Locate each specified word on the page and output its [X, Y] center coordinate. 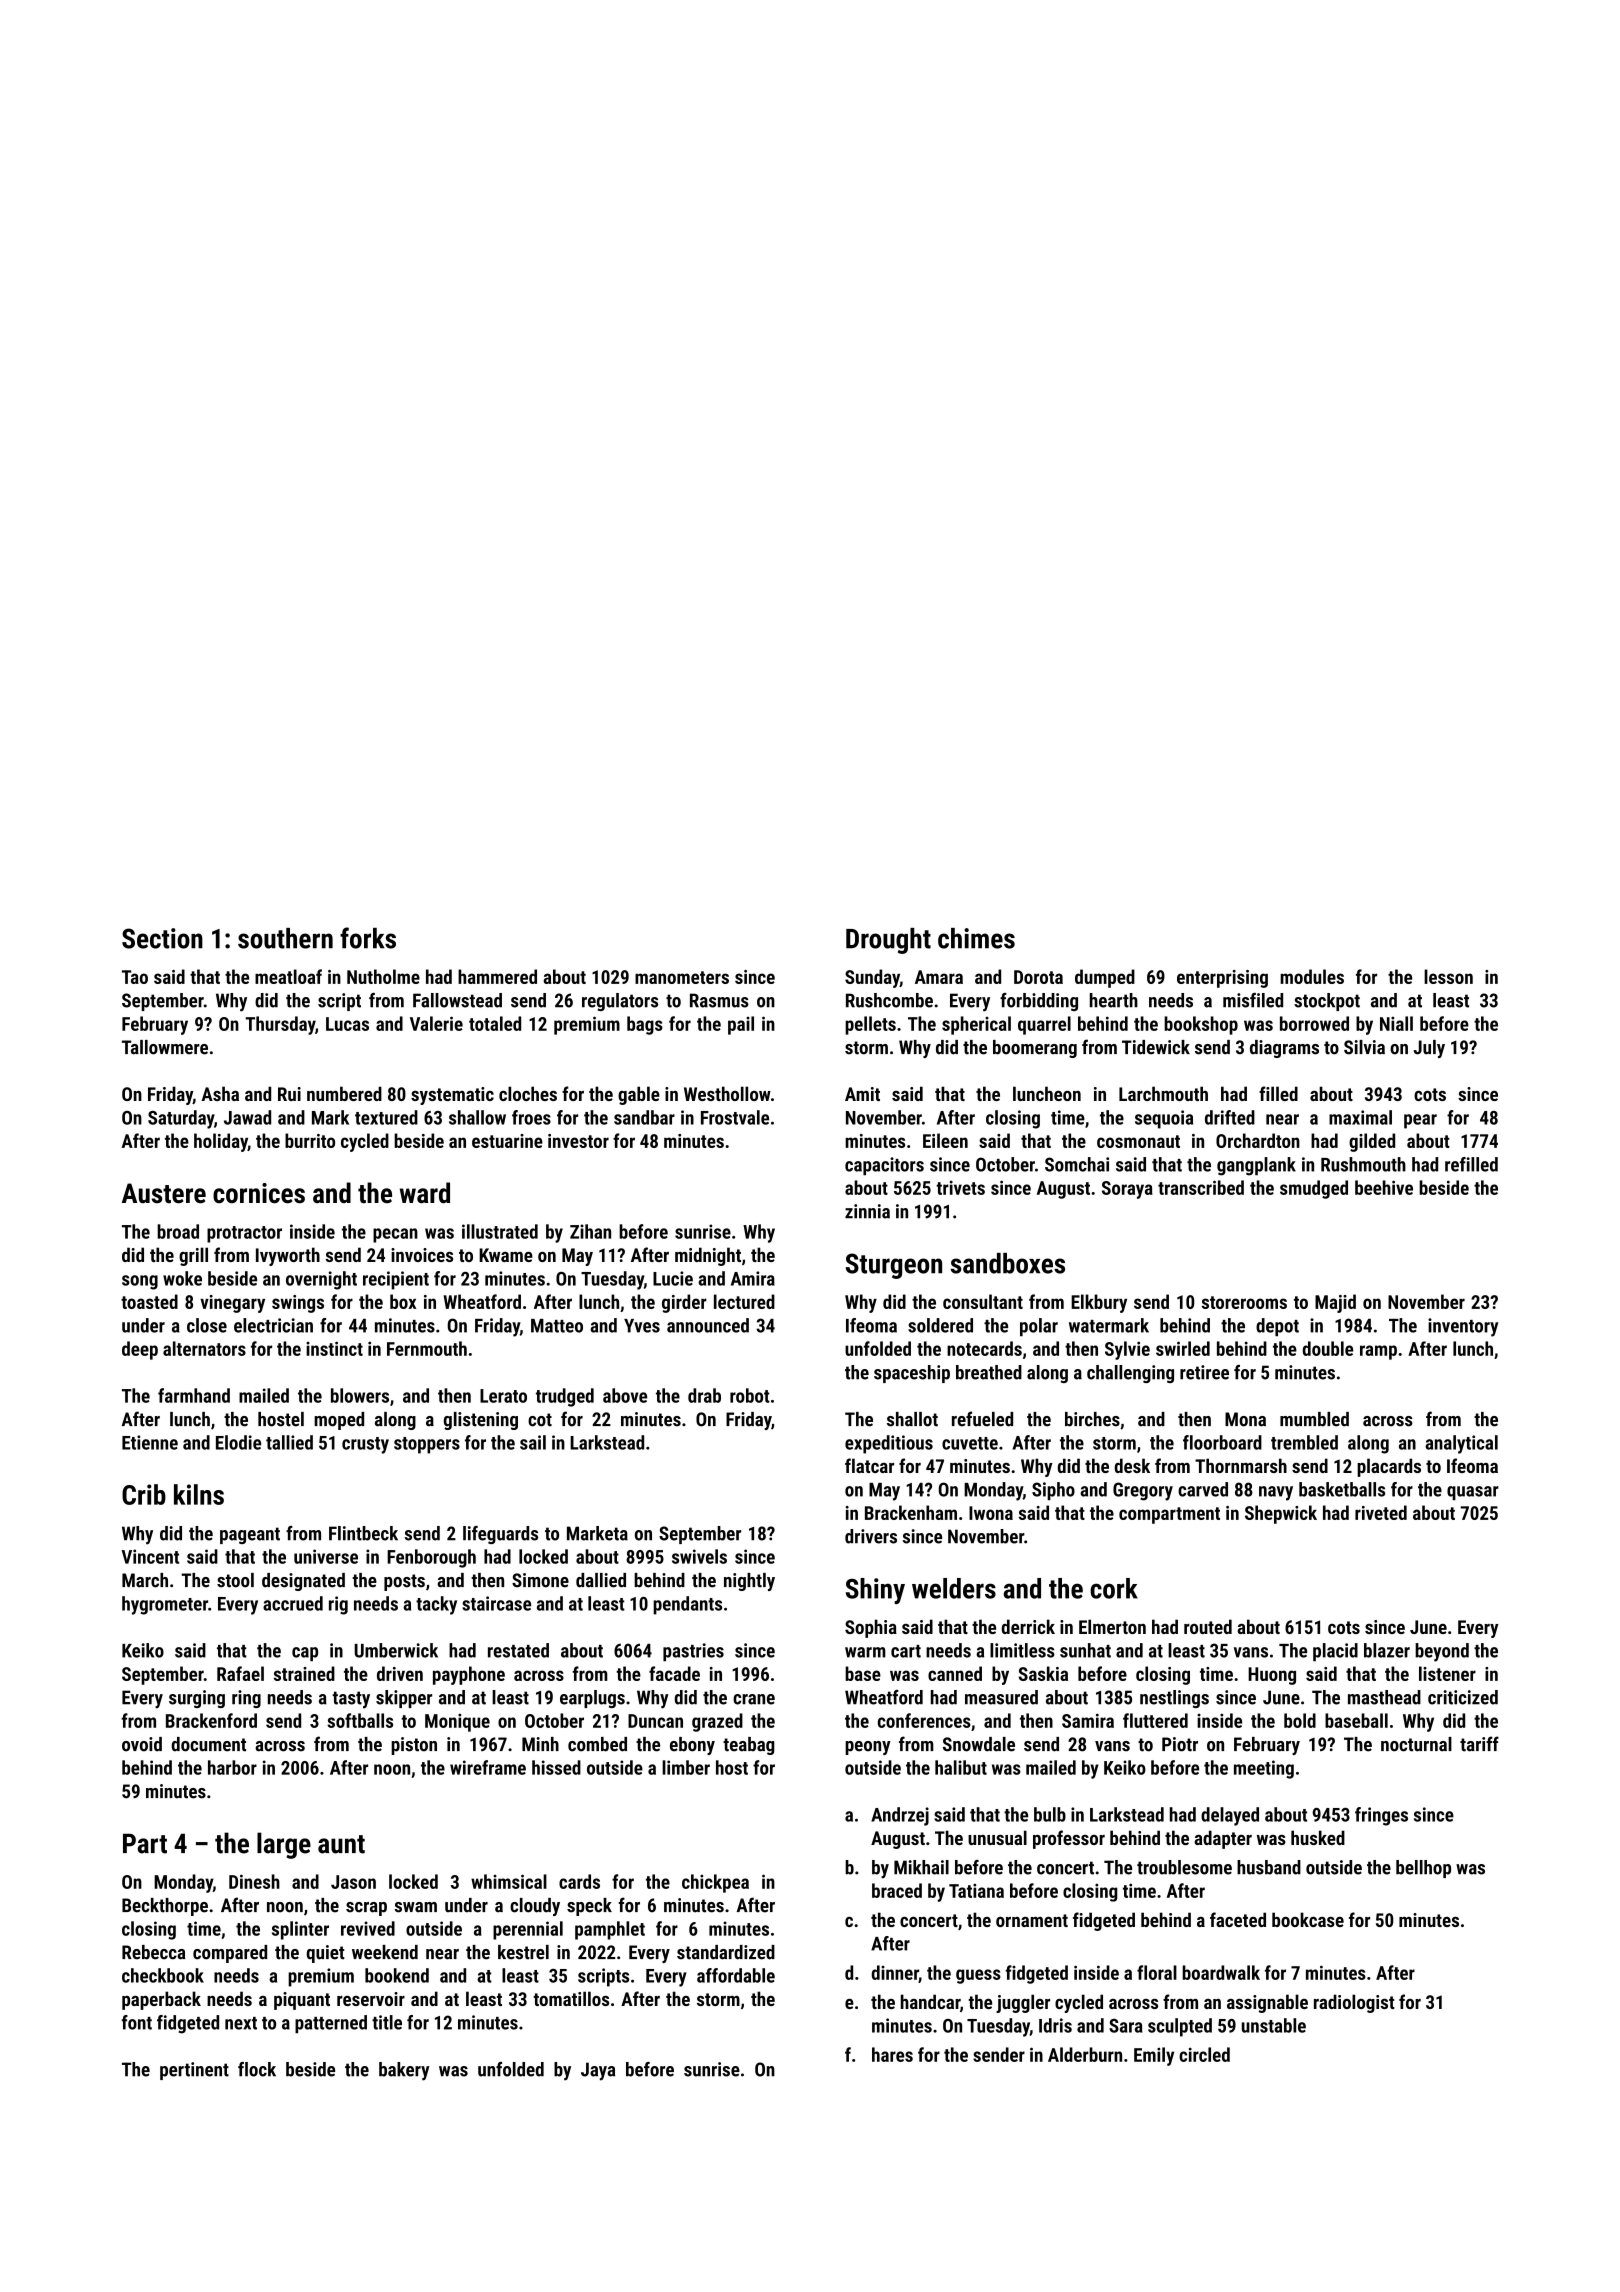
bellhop [1423, 1869]
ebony [692, 1746]
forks [368, 938]
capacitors [884, 1166]
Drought [888, 941]
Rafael [240, 1673]
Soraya [1127, 1190]
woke [182, 1278]
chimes [976, 938]
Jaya [598, 2071]
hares [892, 2054]
